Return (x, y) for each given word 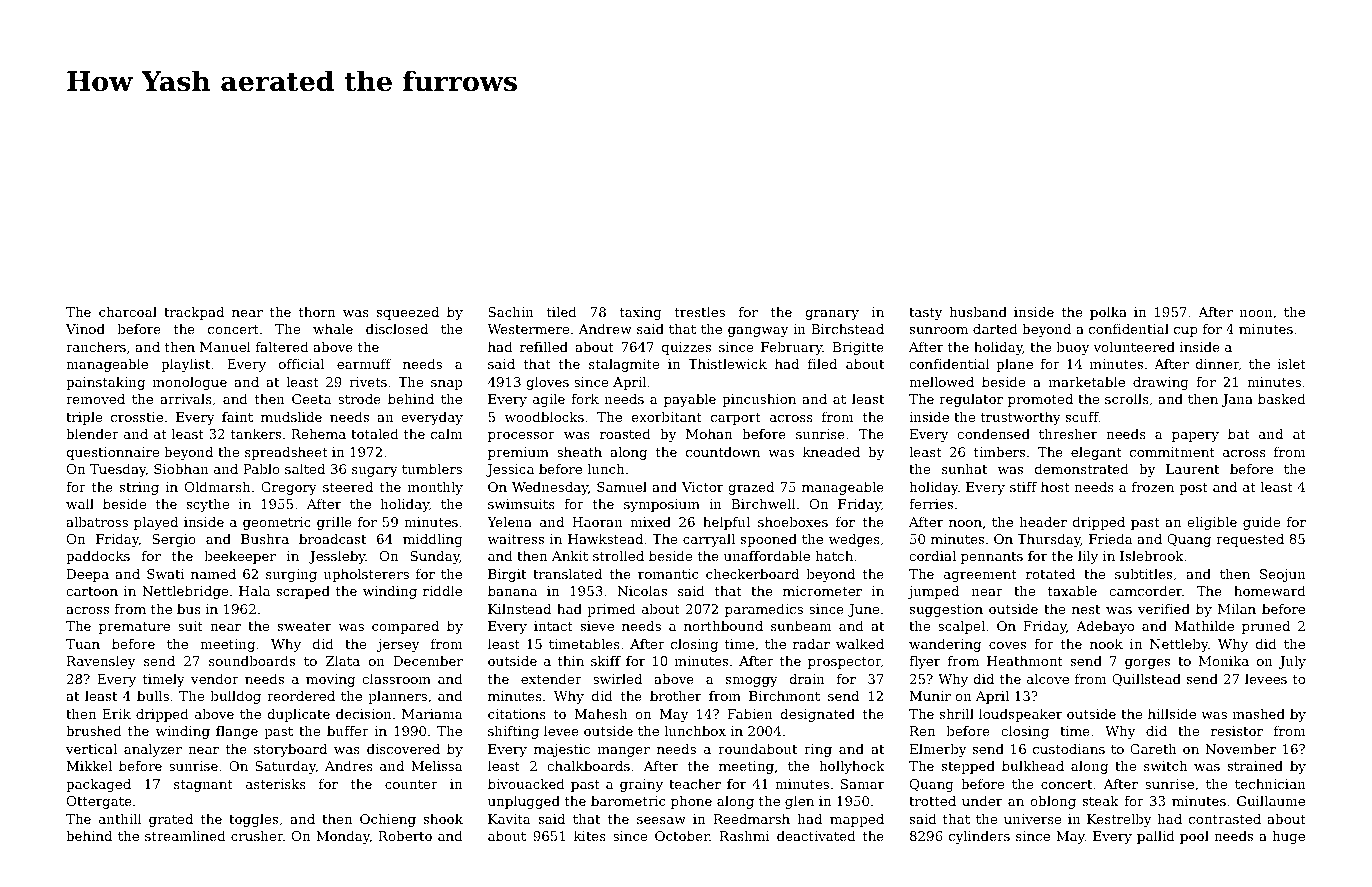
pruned (1266, 627)
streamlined (185, 836)
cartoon (92, 591)
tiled (562, 312)
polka (1108, 313)
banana (512, 591)
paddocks (98, 557)
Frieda (1111, 539)
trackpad (194, 313)
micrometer (822, 591)
